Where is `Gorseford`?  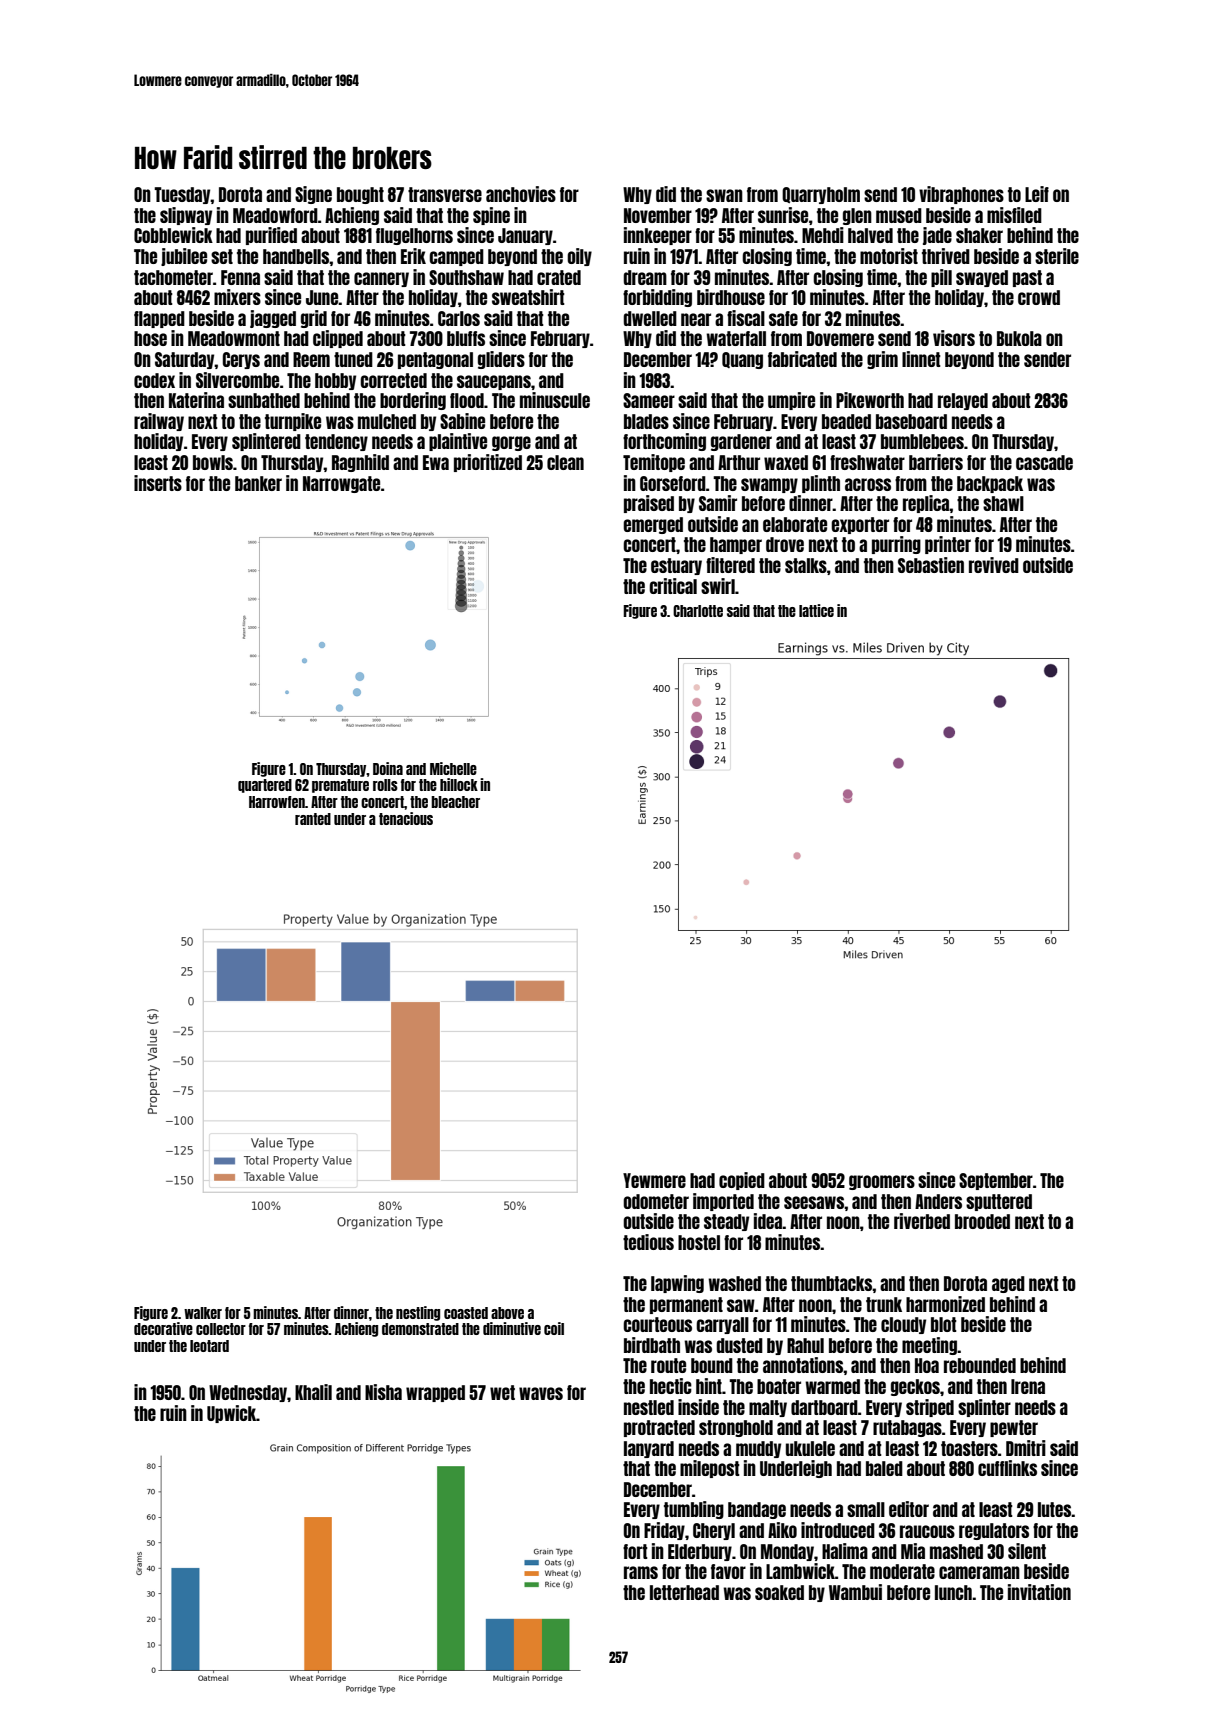 Gorseford is located at coordinates (673, 483).
